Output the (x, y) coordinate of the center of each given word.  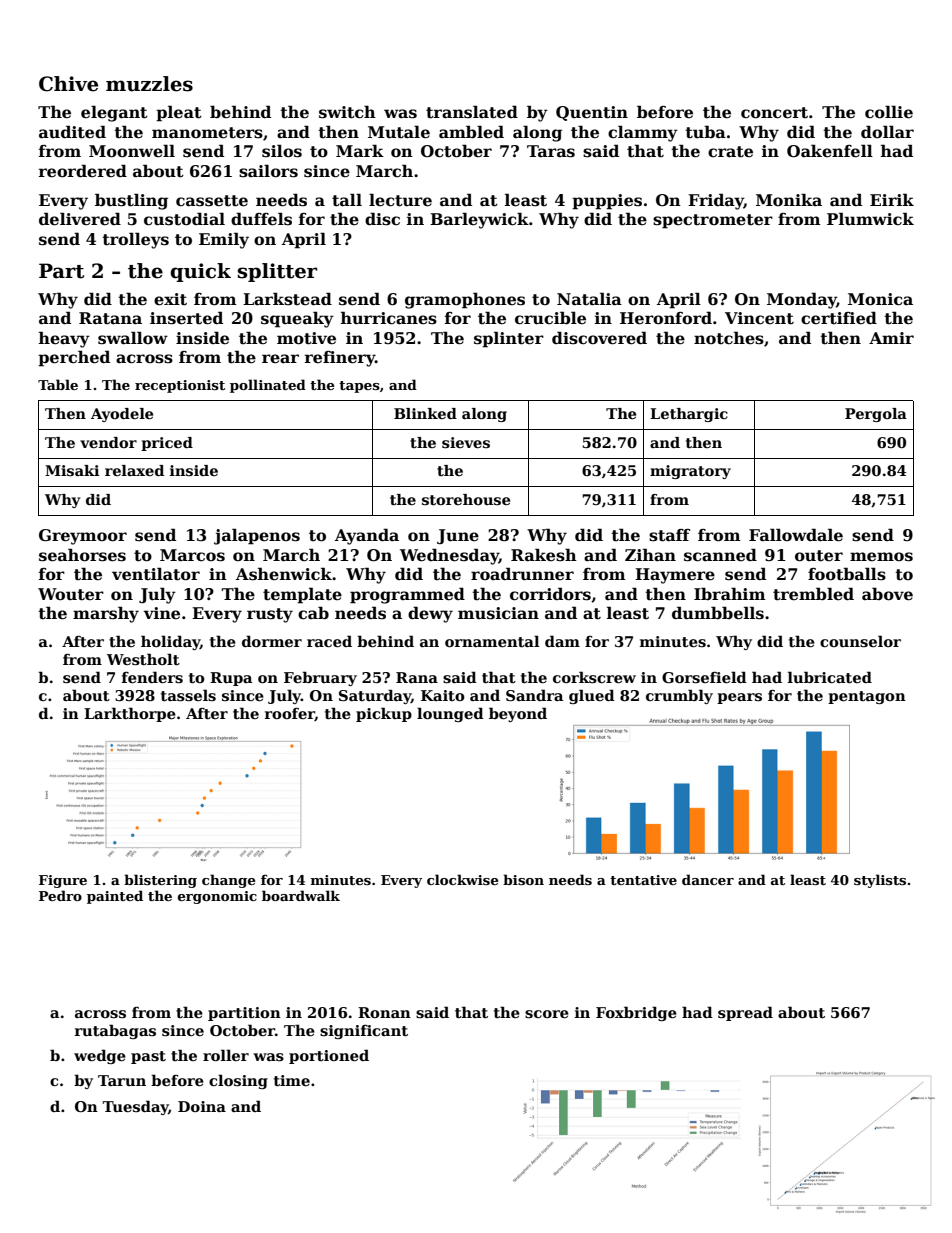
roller (226, 1055)
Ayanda (367, 536)
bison (523, 879)
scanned (720, 555)
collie (889, 112)
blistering (160, 881)
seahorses (82, 555)
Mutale (399, 132)
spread (745, 1013)
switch (347, 112)
